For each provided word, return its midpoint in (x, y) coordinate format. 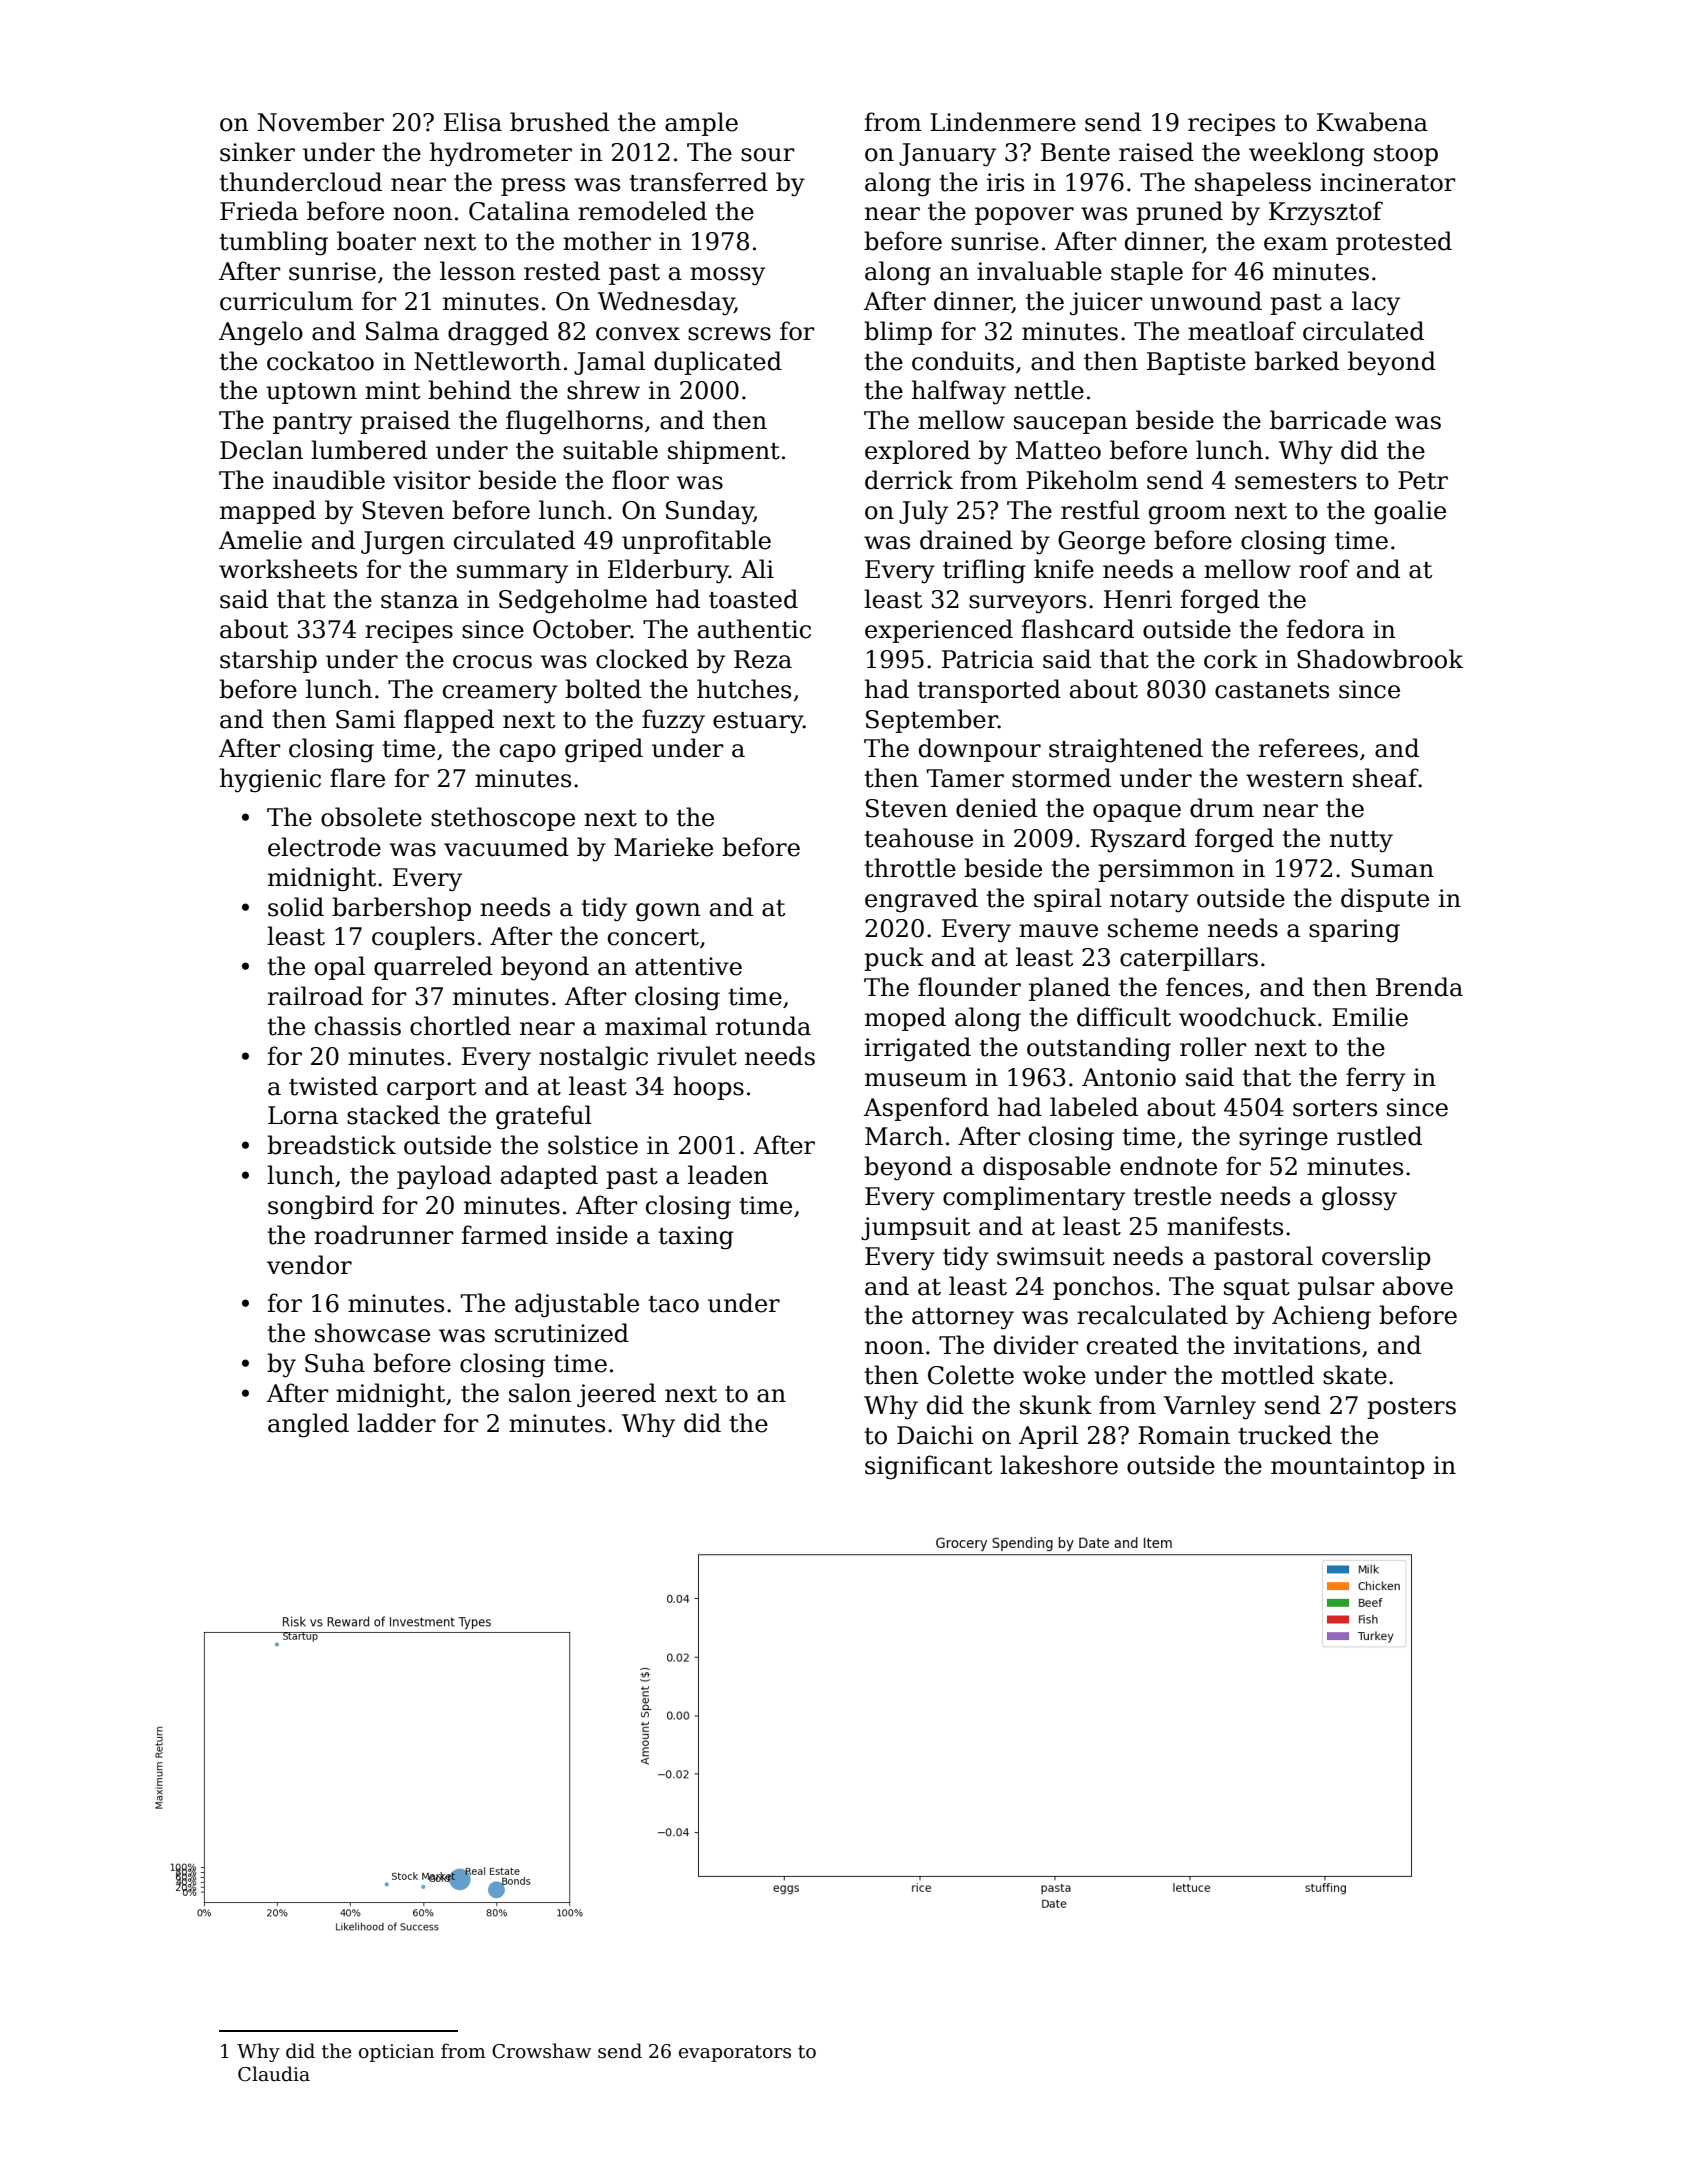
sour (768, 155)
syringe (1283, 1139)
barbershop (401, 909)
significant (928, 1467)
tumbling (273, 243)
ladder (396, 1423)
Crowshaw (541, 2051)
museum (916, 1080)
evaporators (735, 2053)
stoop (1406, 155)
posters (1411, 1408)
